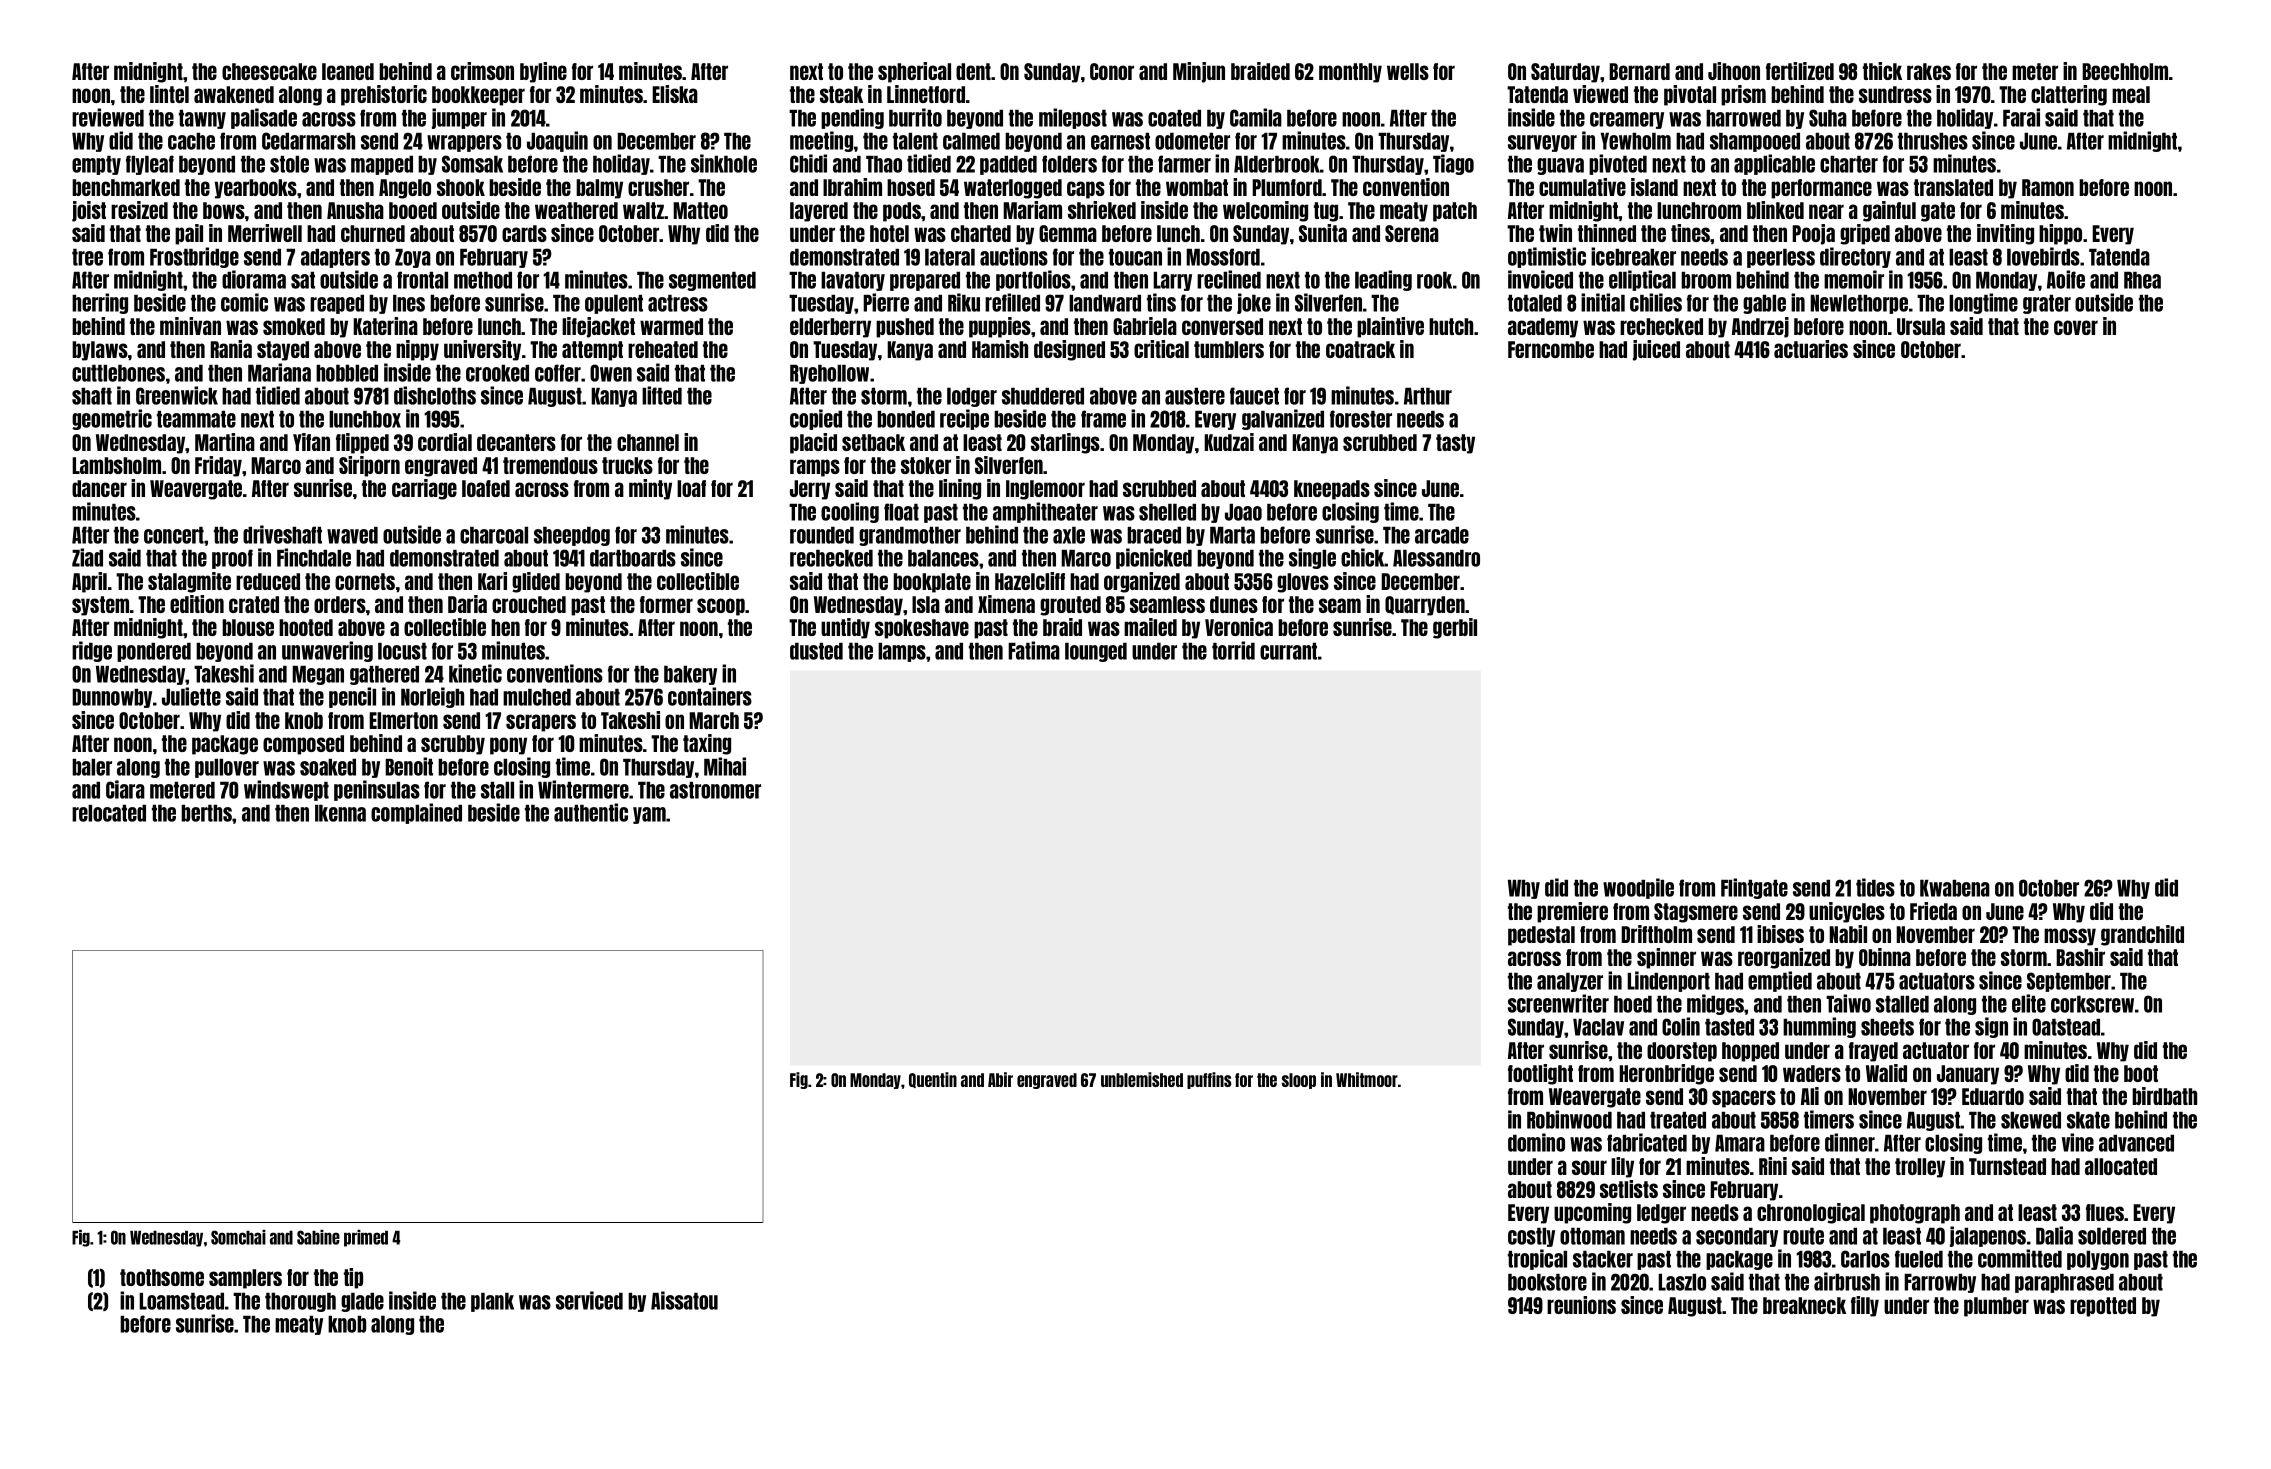  Describe the element at coordinates (649, 815) in the page. I see `yam` at that location.
